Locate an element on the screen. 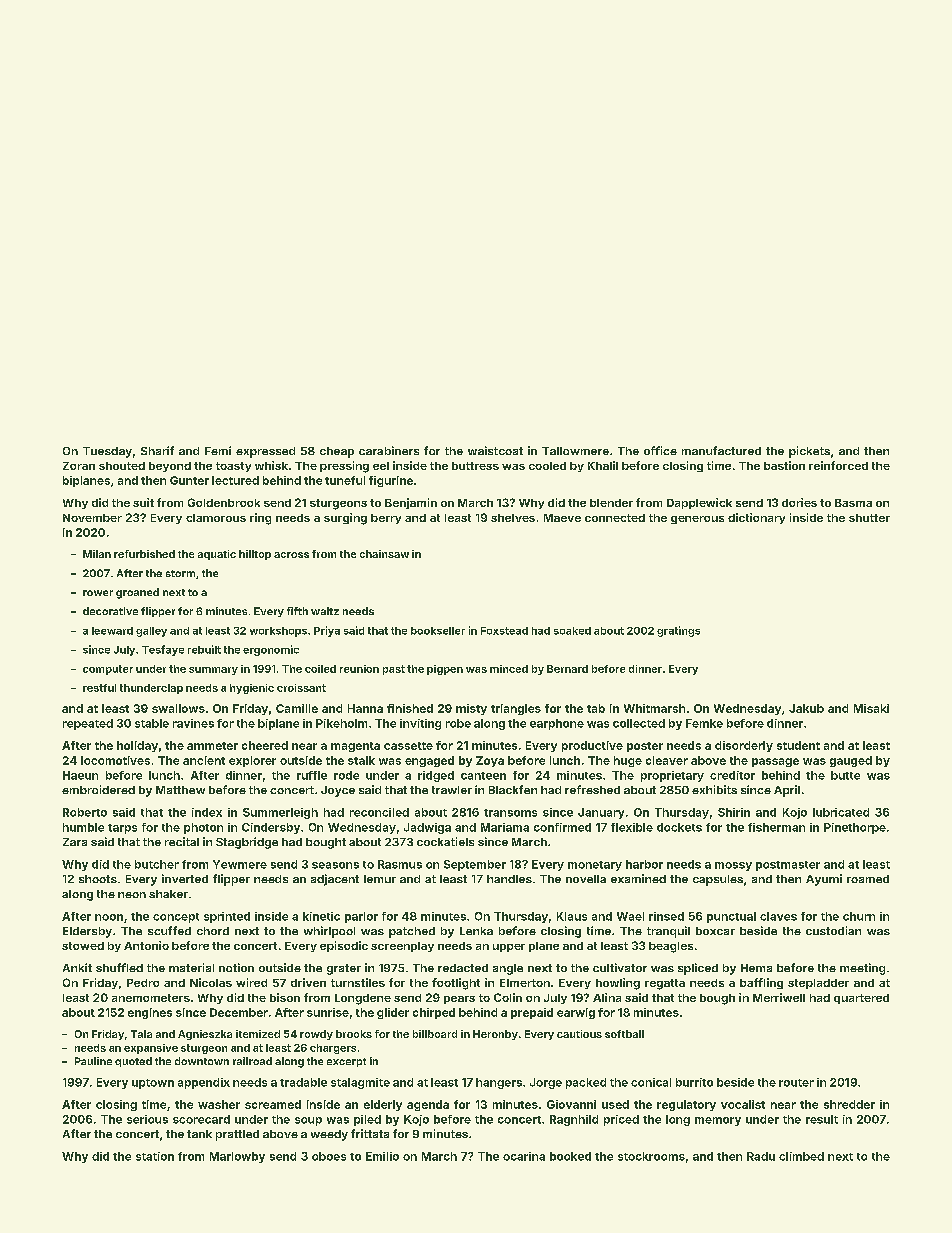  aquatic is located at coordinates (217, 555).
